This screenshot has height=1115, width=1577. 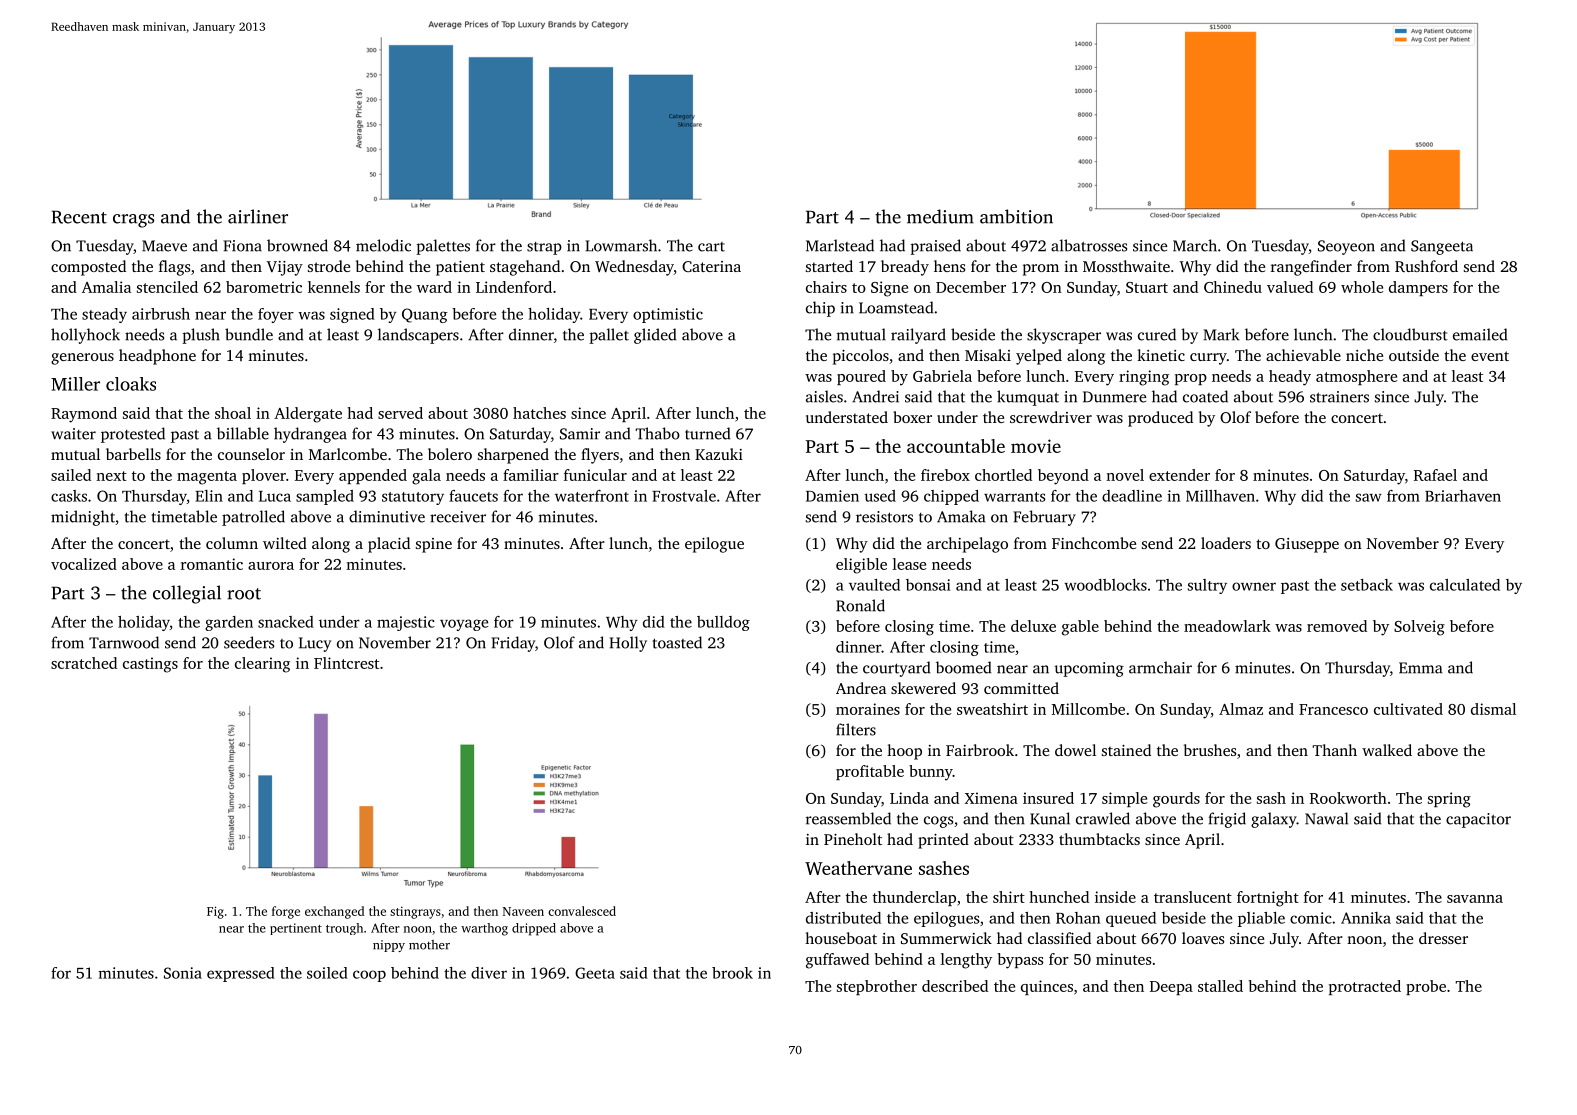 What do you see at coordinates (434, 545) in the screenshot?
I see `spine` at bounding box center [434, 545].
